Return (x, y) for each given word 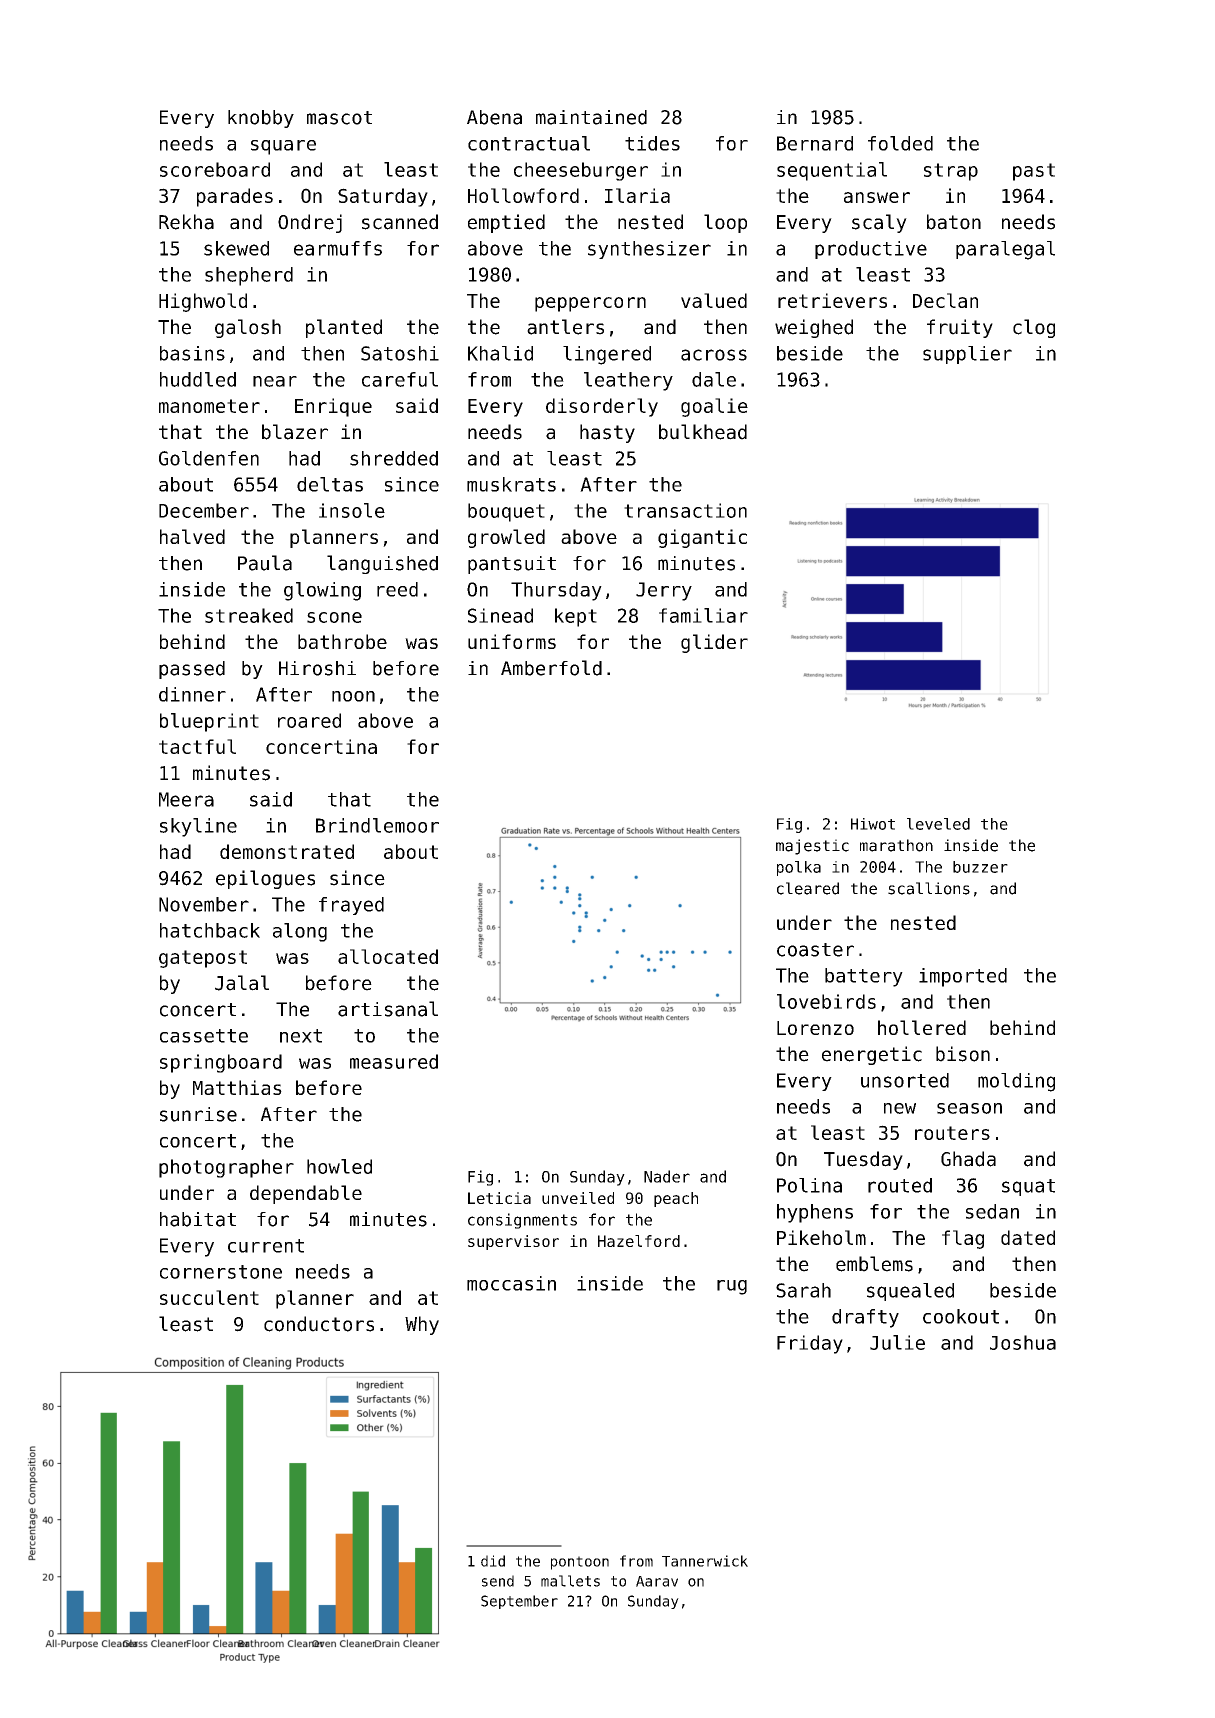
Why (422, 1325)
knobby (261, 119)
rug (732, 1287)
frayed (351, 906)
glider (714, 643)
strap (951, 172)
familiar (703, 615)
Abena (494, 117)
